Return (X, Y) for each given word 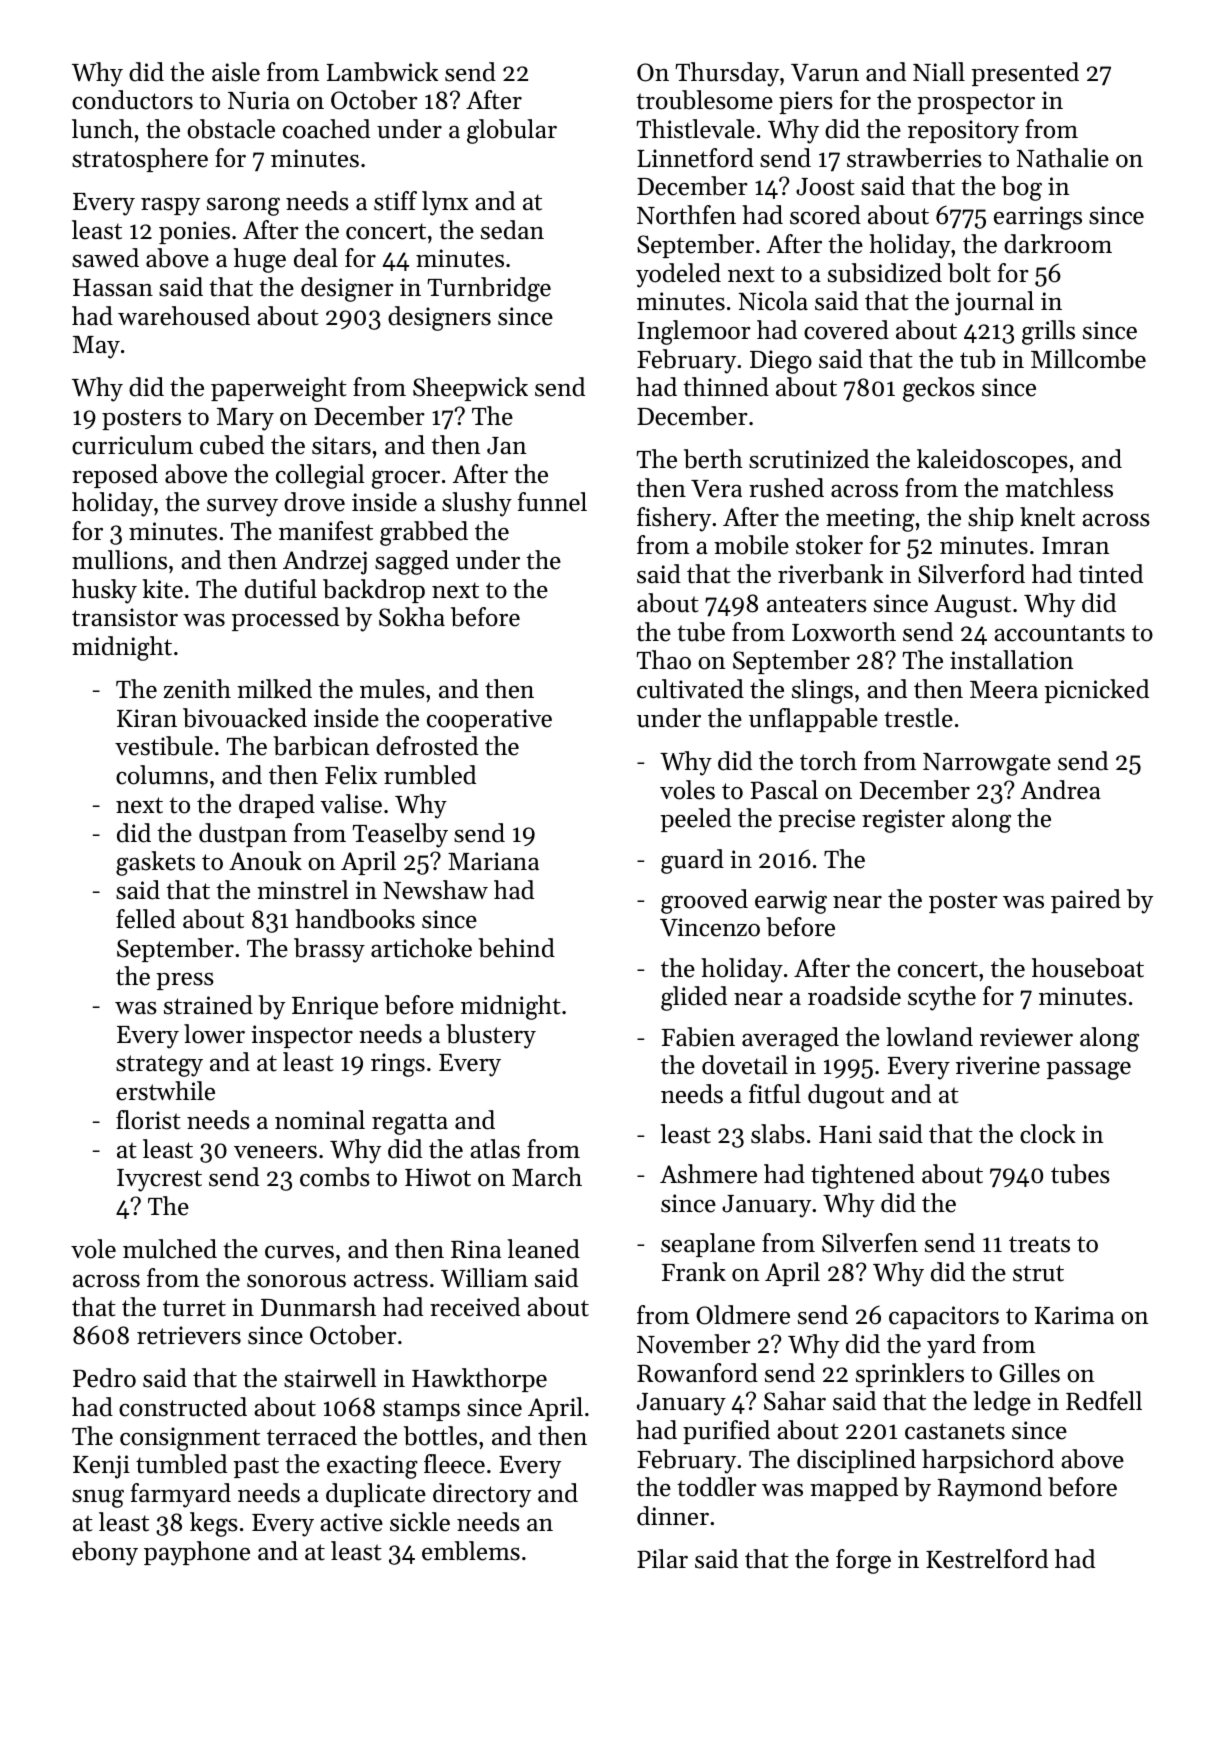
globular (512, 131)
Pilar (662, 1558)
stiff (395, 201)
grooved (704, 901)
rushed (786, 488)
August (972, 606)
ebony (105, 1553)
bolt (969, 273)
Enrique (335, 1008)
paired (1086, 901)
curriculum (132, 445)
